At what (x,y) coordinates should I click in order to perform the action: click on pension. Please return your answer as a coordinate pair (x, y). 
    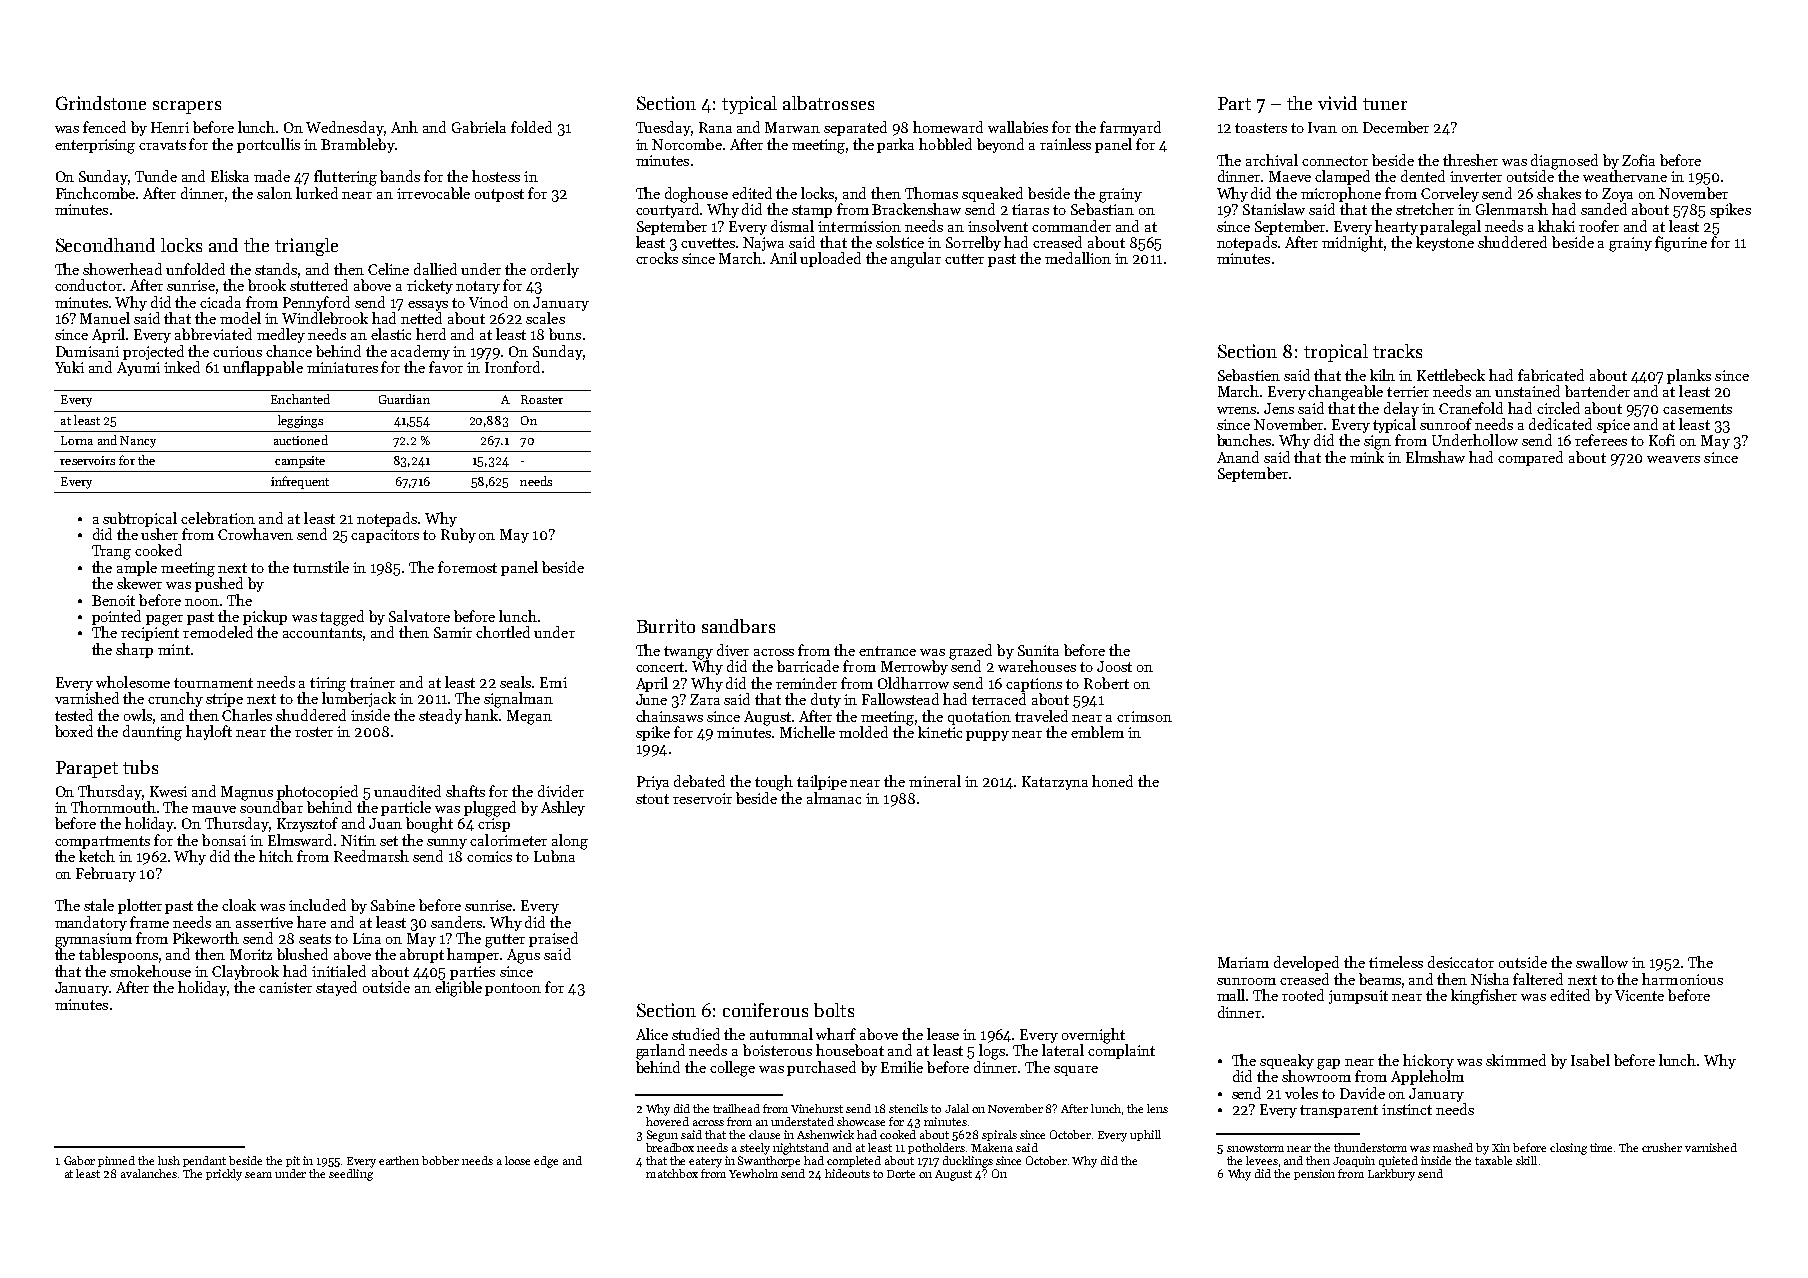
    Looking at the image, I should click on (1314, 1174).
